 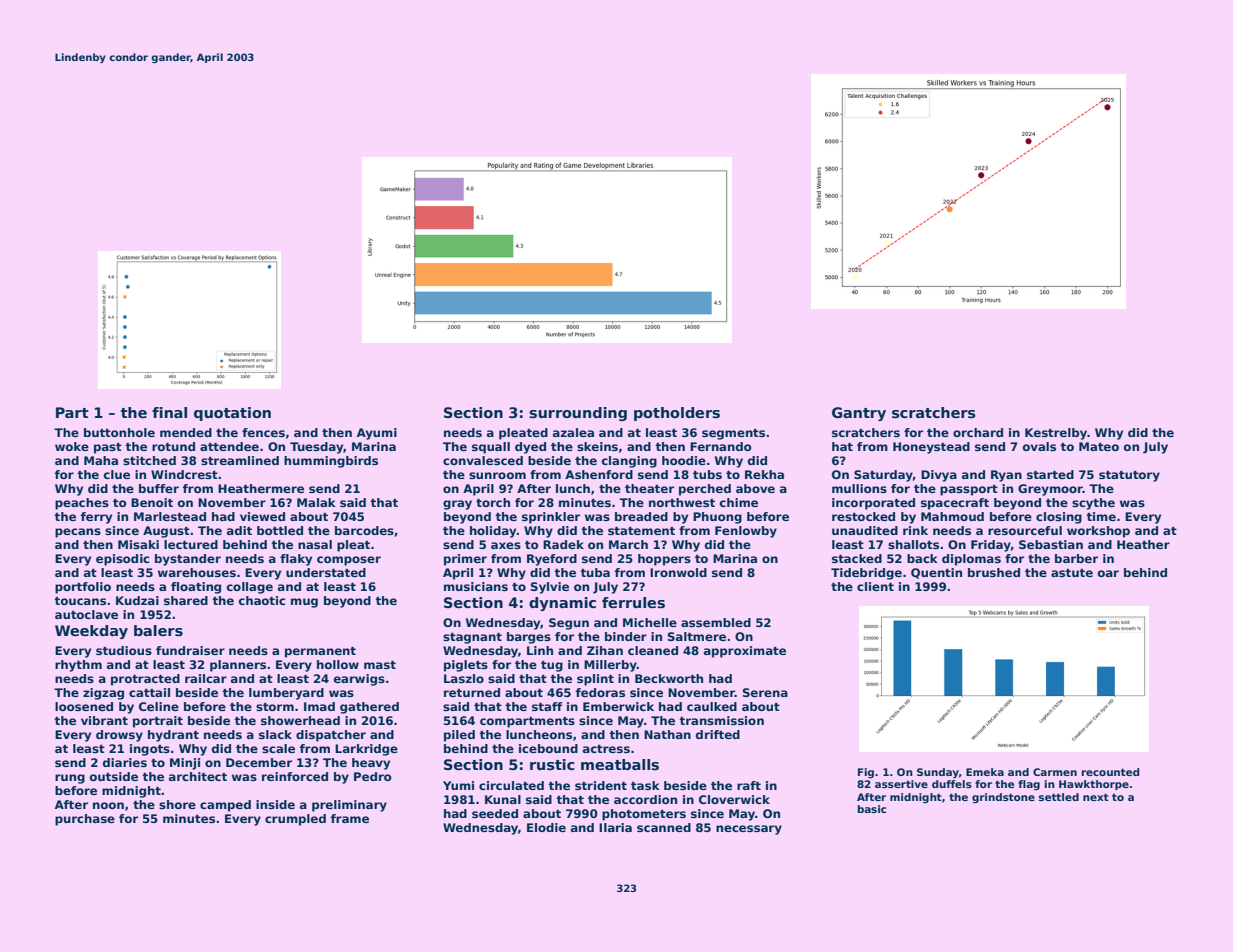 What do you see at coordinates (552, 666) in the screenshot?
I see `tug` at bounding box center [552, 666].
